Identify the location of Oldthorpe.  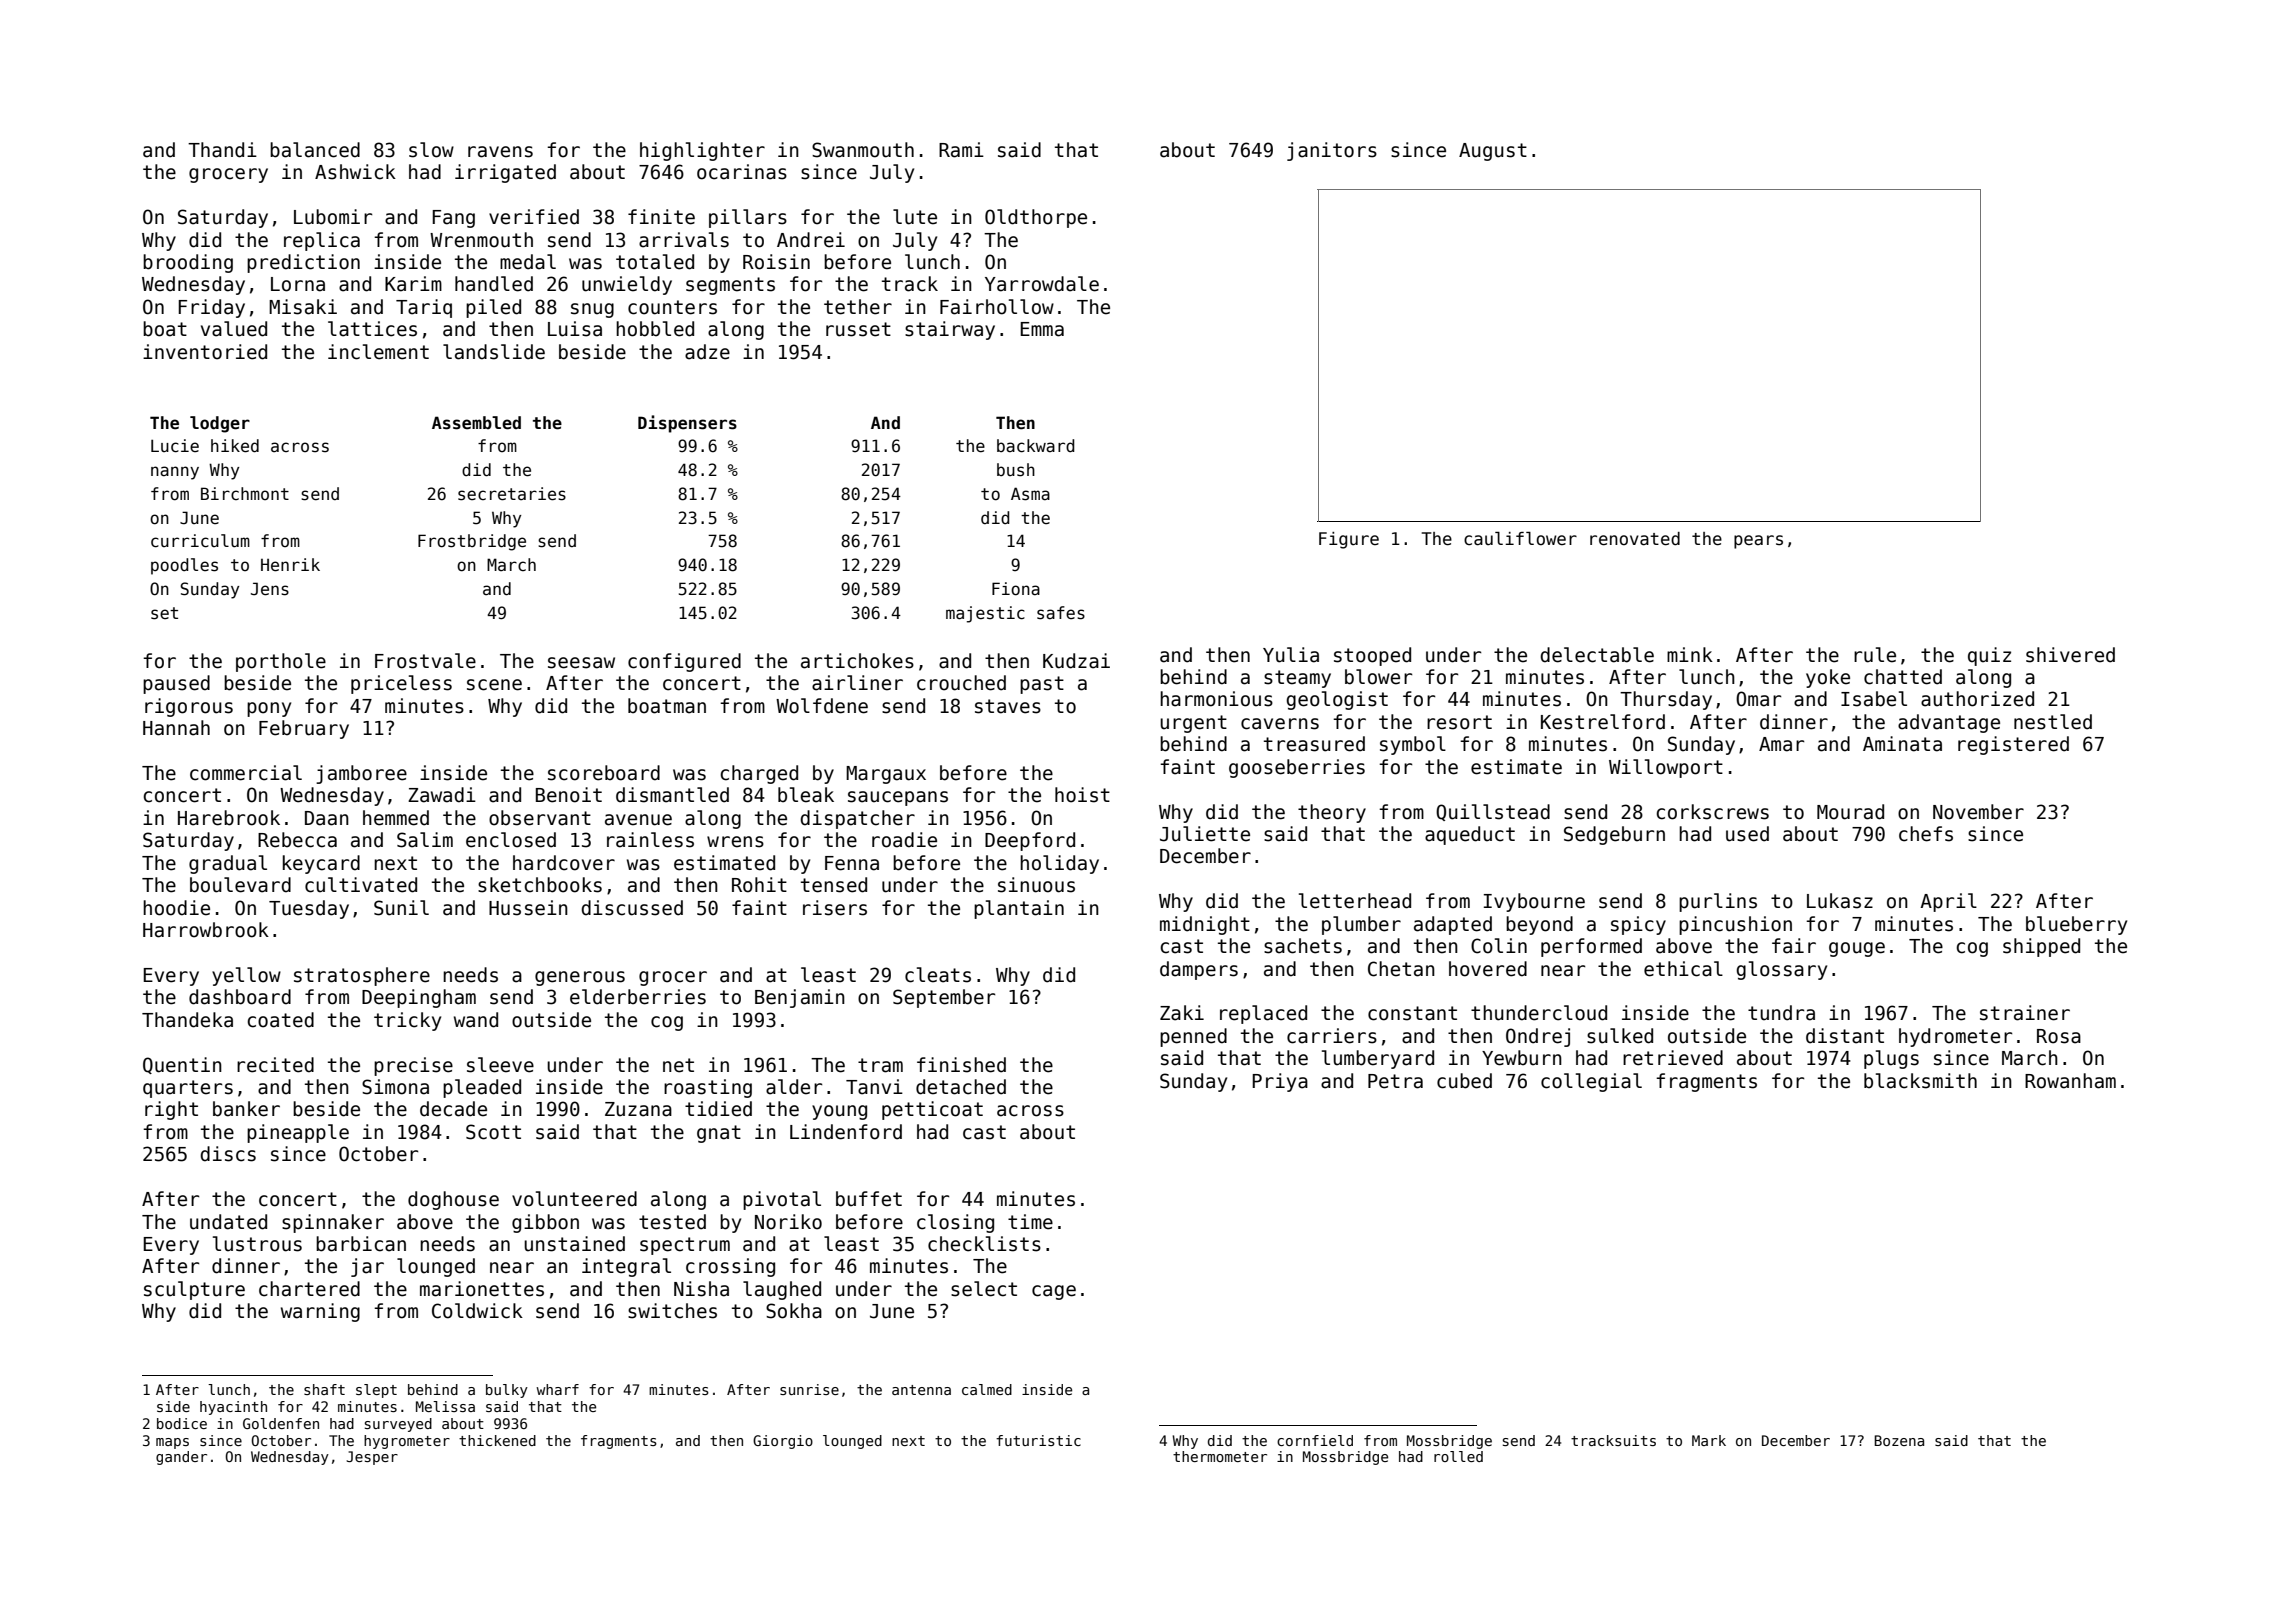
(1036, 218).
